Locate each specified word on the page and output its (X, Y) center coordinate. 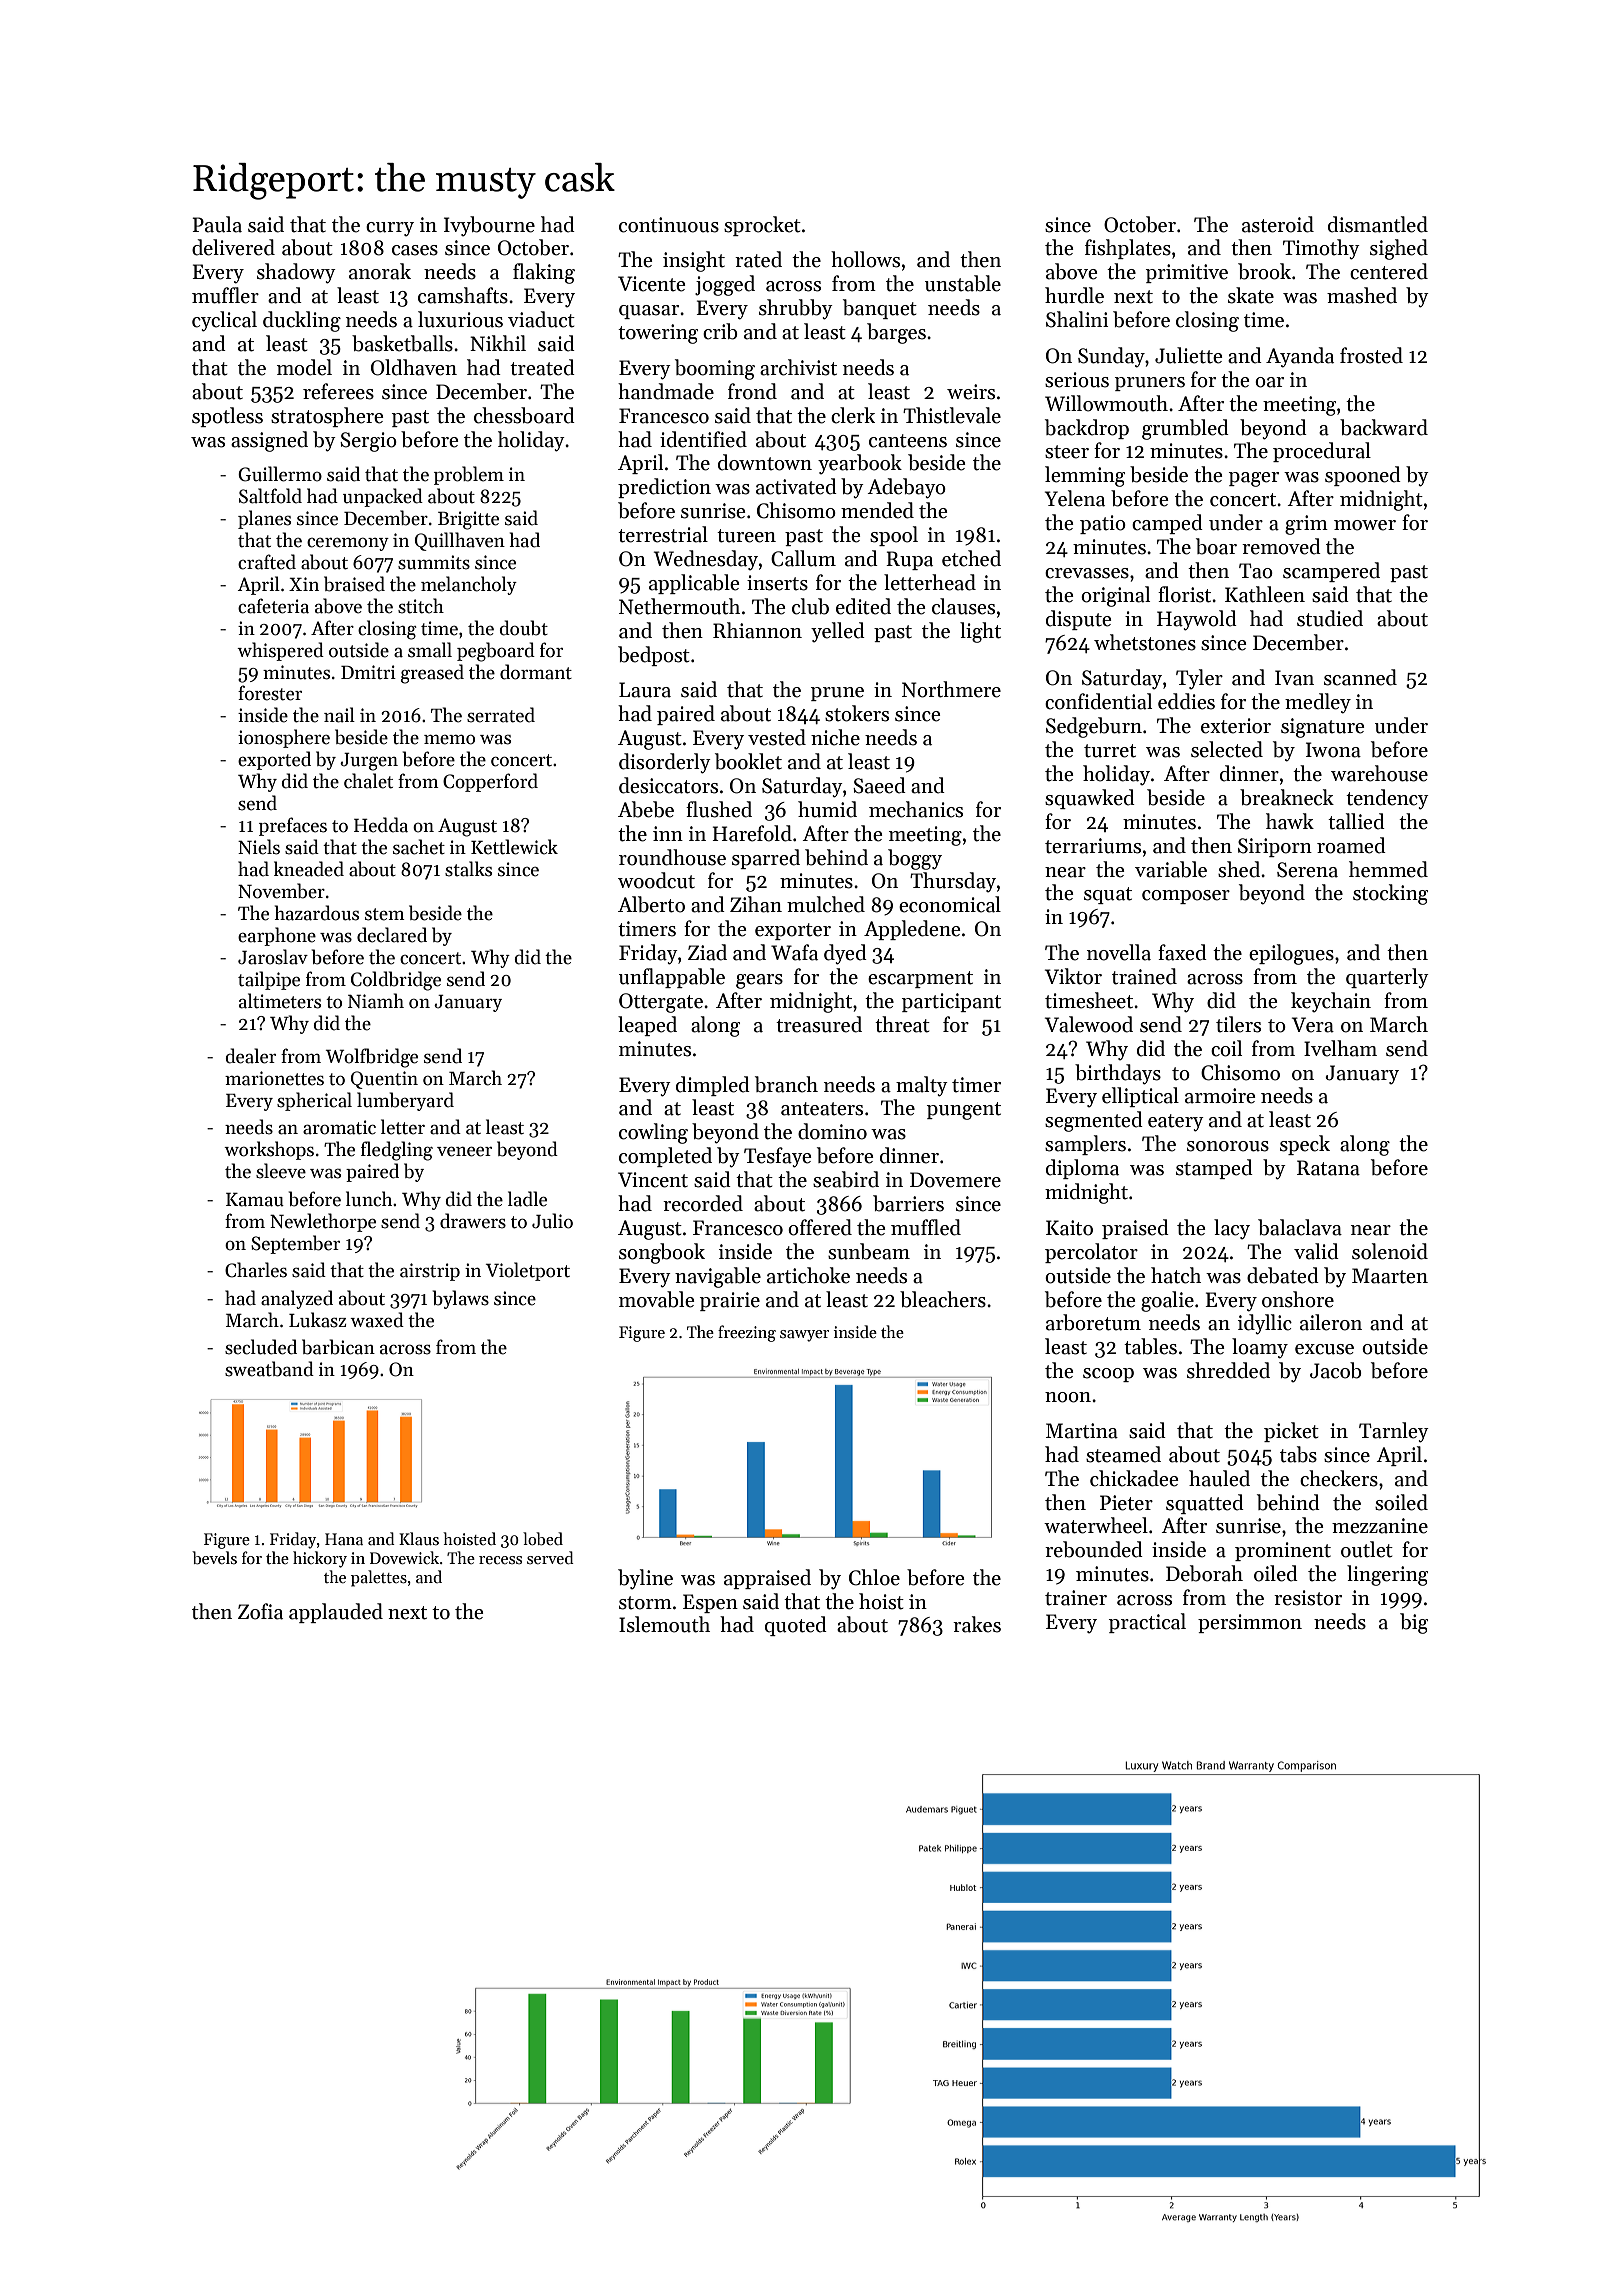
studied (1330, 618)
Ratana (1328, 1168)
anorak (380, 271)
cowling (653, 1133)
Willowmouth (1106, 403)
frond (752, 391)
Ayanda (1300, 357)
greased (432, 674)
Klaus (419, 1538)
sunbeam (869, 1251)
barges (896, 333)
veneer (464, 1152)
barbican (338, 1347)
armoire (1220, 1096)
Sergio (368, 442)
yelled (838, 632)
